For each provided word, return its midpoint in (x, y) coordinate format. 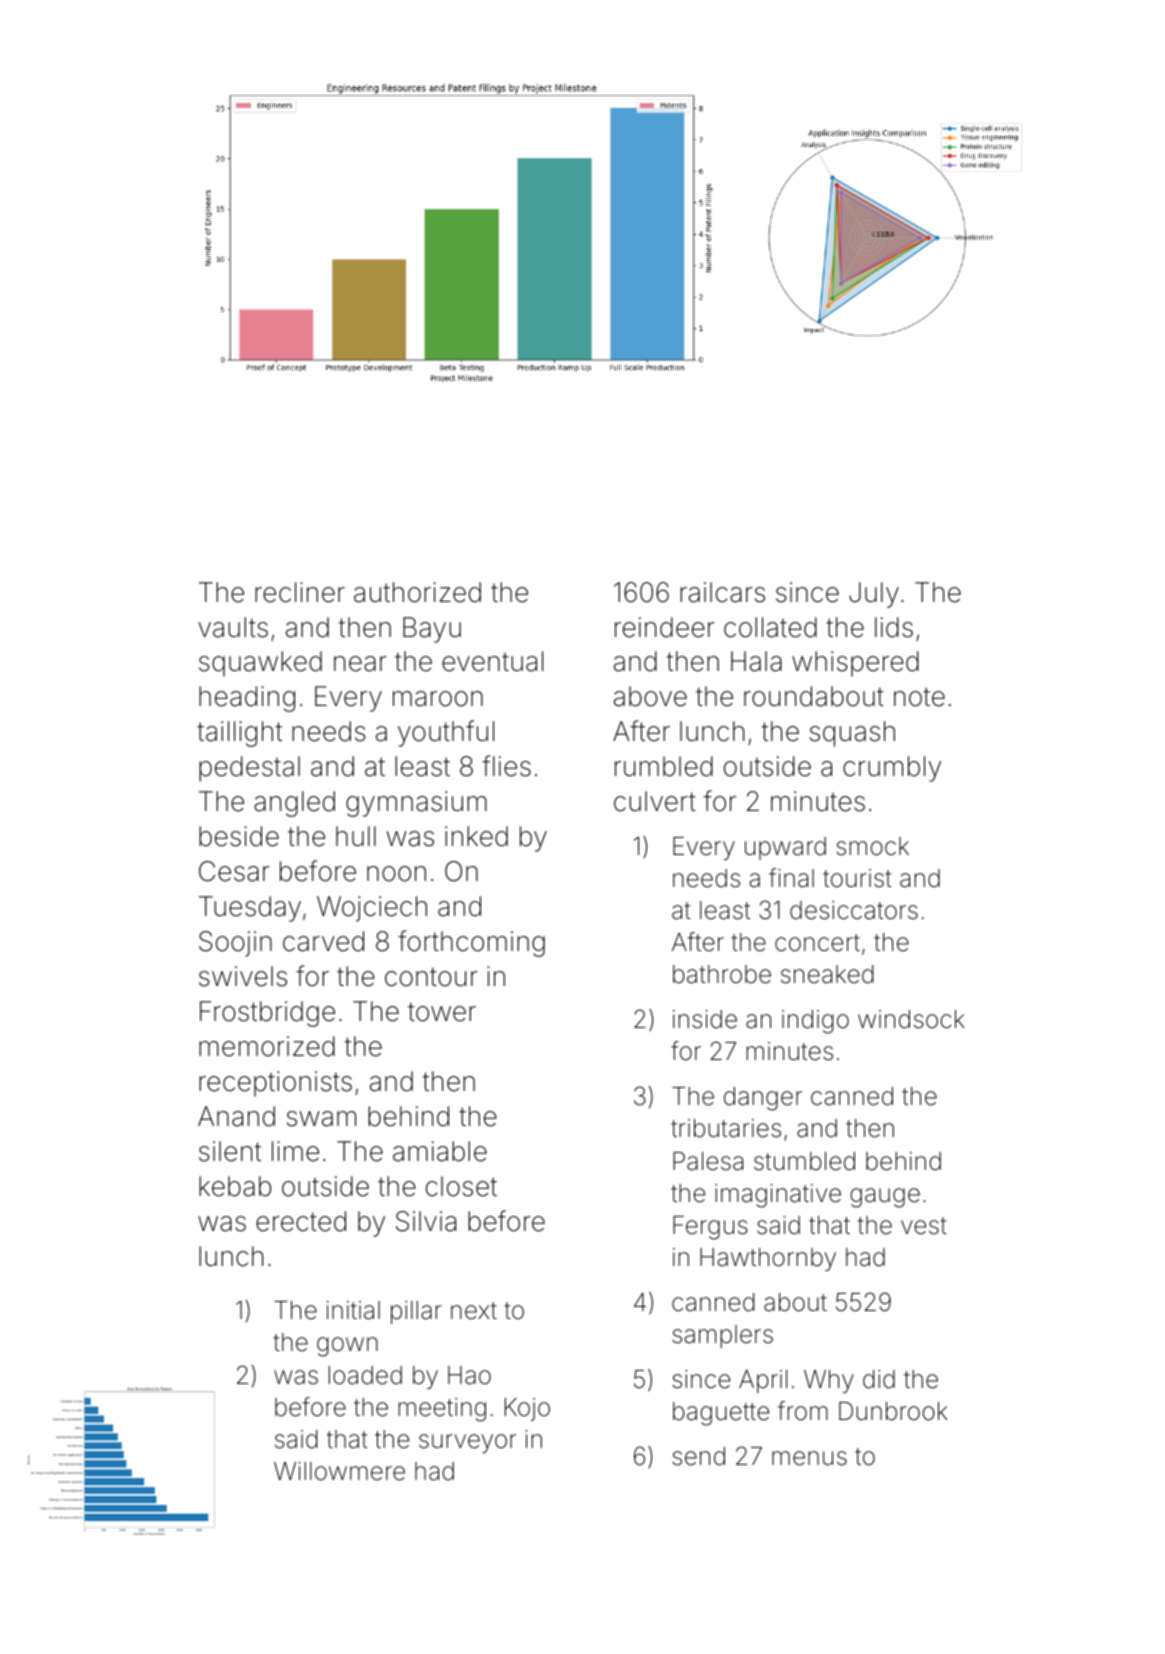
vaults (233, 627)
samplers (723, 1336)
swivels (243, 976)
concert (817, 943)
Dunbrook (893, 1411)
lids (894, 627)
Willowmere (339, 1471)
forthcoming (471, 943)
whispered (855, 664)
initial (353, 1310)
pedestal (249, 769)
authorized (417, 592)
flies (506, 766)
